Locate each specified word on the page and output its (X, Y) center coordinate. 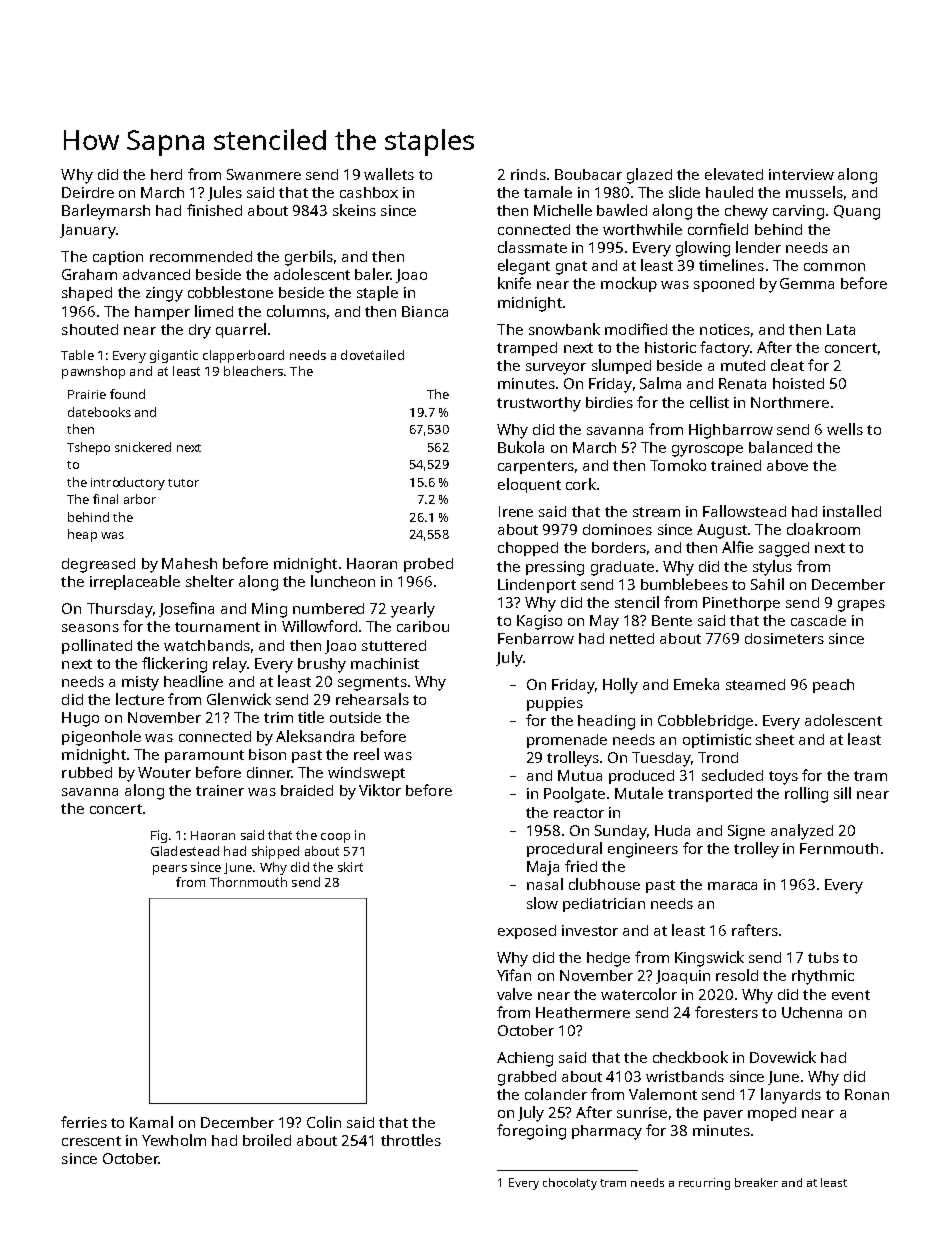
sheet (775, 739)
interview (801, 174)
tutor (183, 483)
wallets (389, 174)
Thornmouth (248, 882)
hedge (608, 959)
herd (166, 174)
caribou (423, 626)
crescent (91, 1141)
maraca (732, 886)
